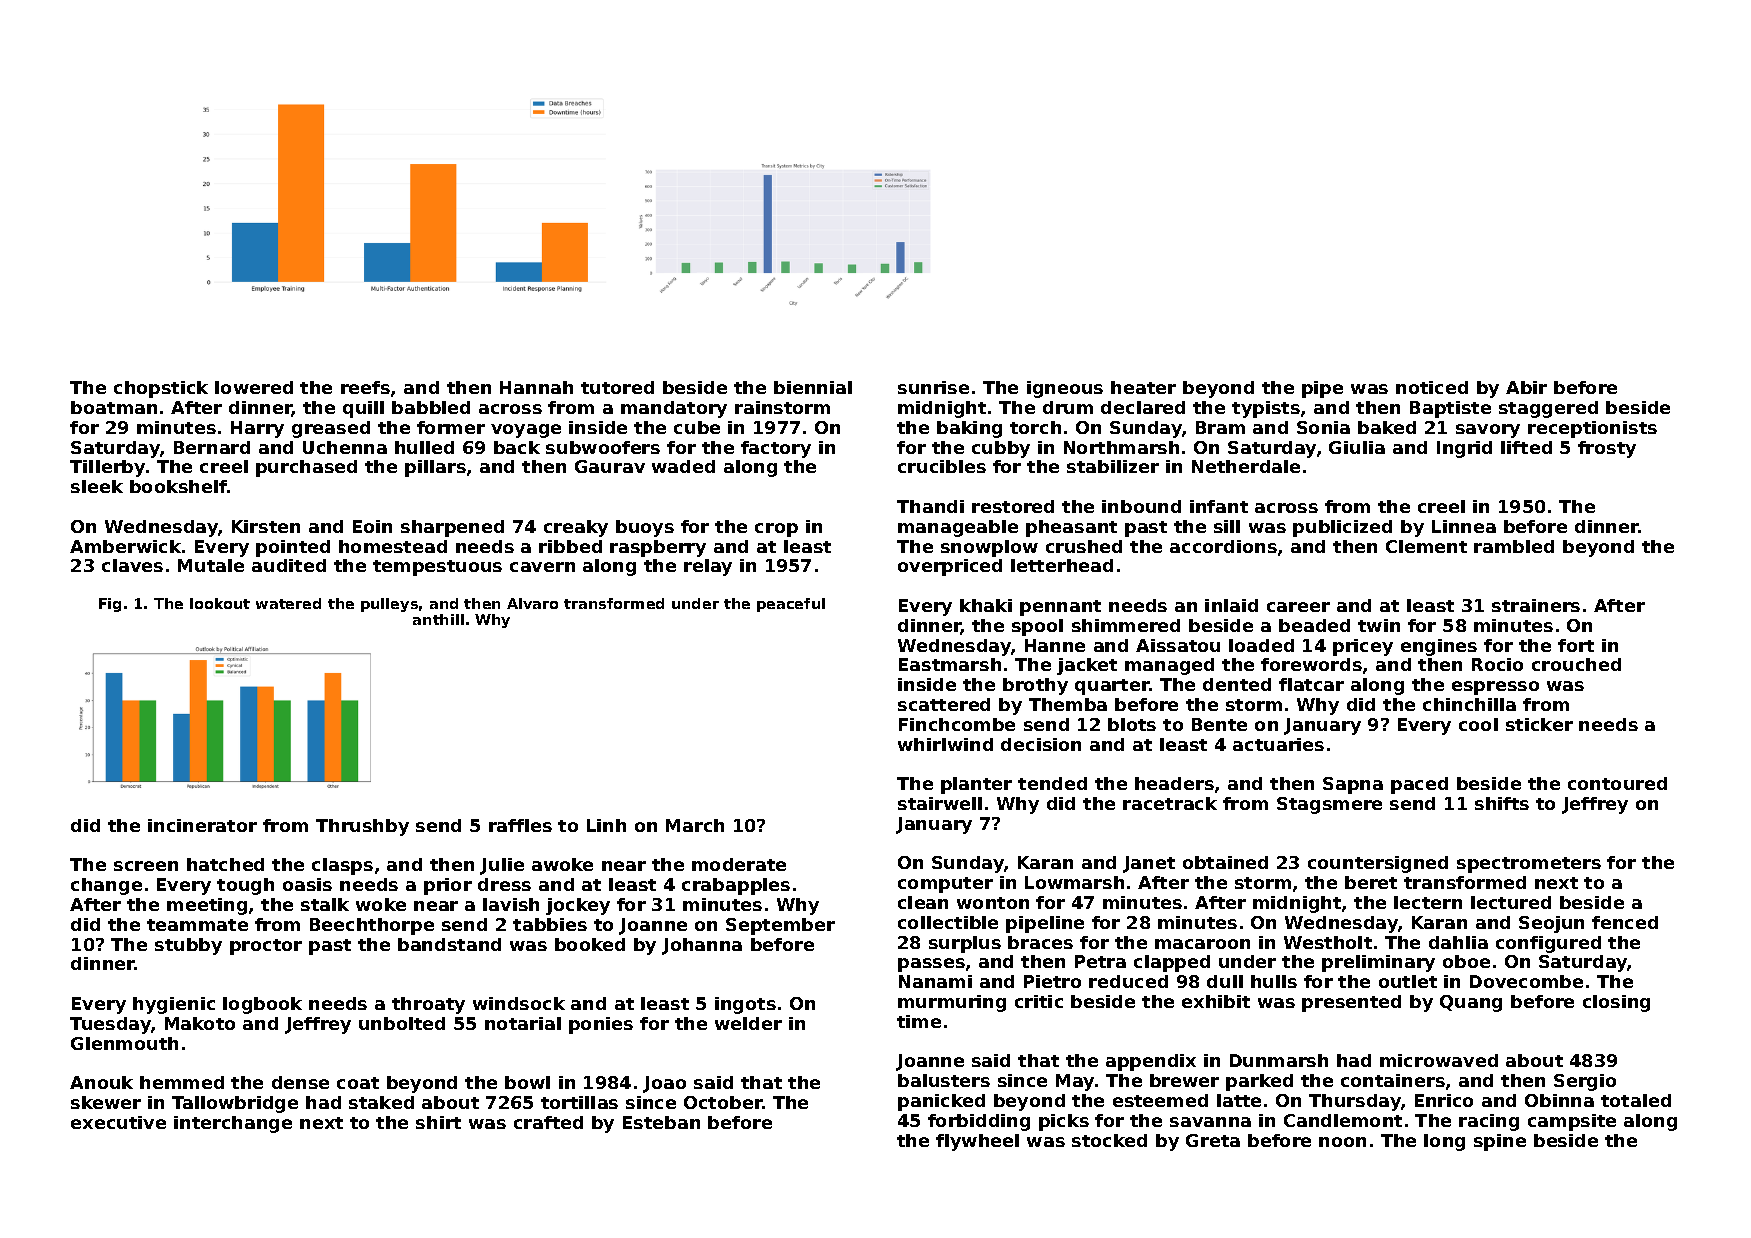  What do you see at coordinates (202, 825) in the page?
I see `incinerator` at bounding box center [202, 825].
